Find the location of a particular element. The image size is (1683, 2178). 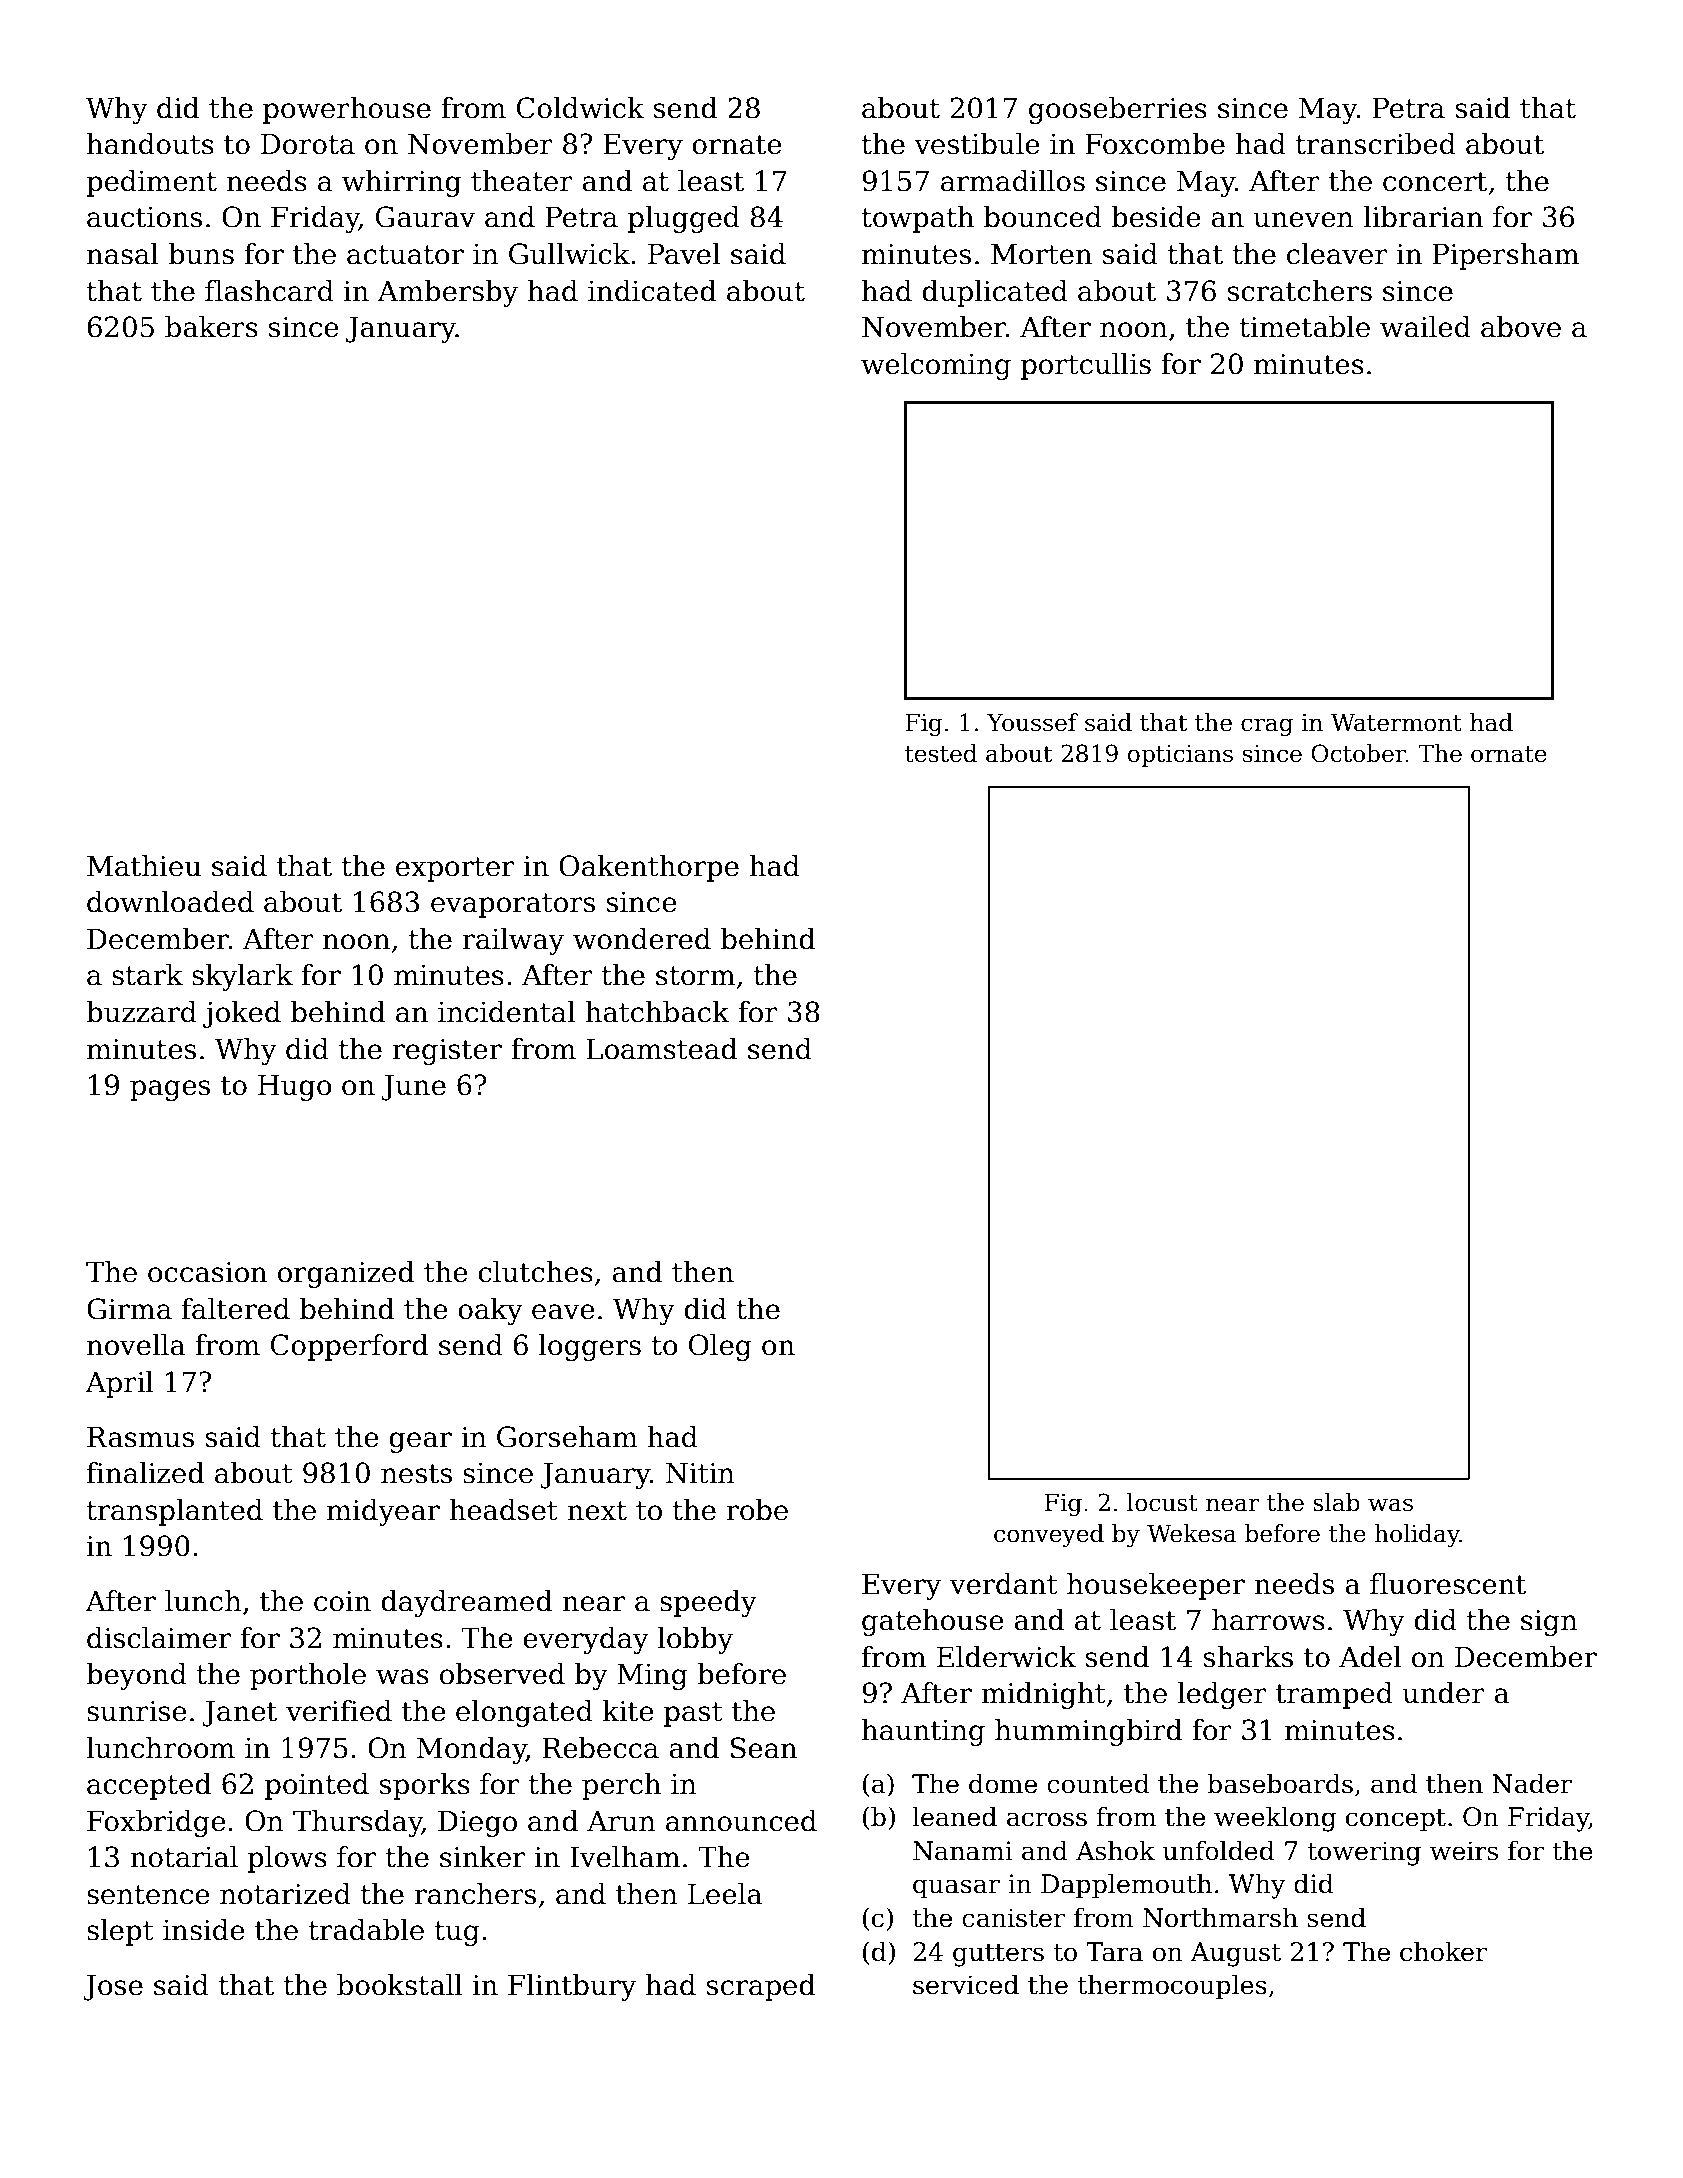

Coldwick is located at coordinates (580, 108).
